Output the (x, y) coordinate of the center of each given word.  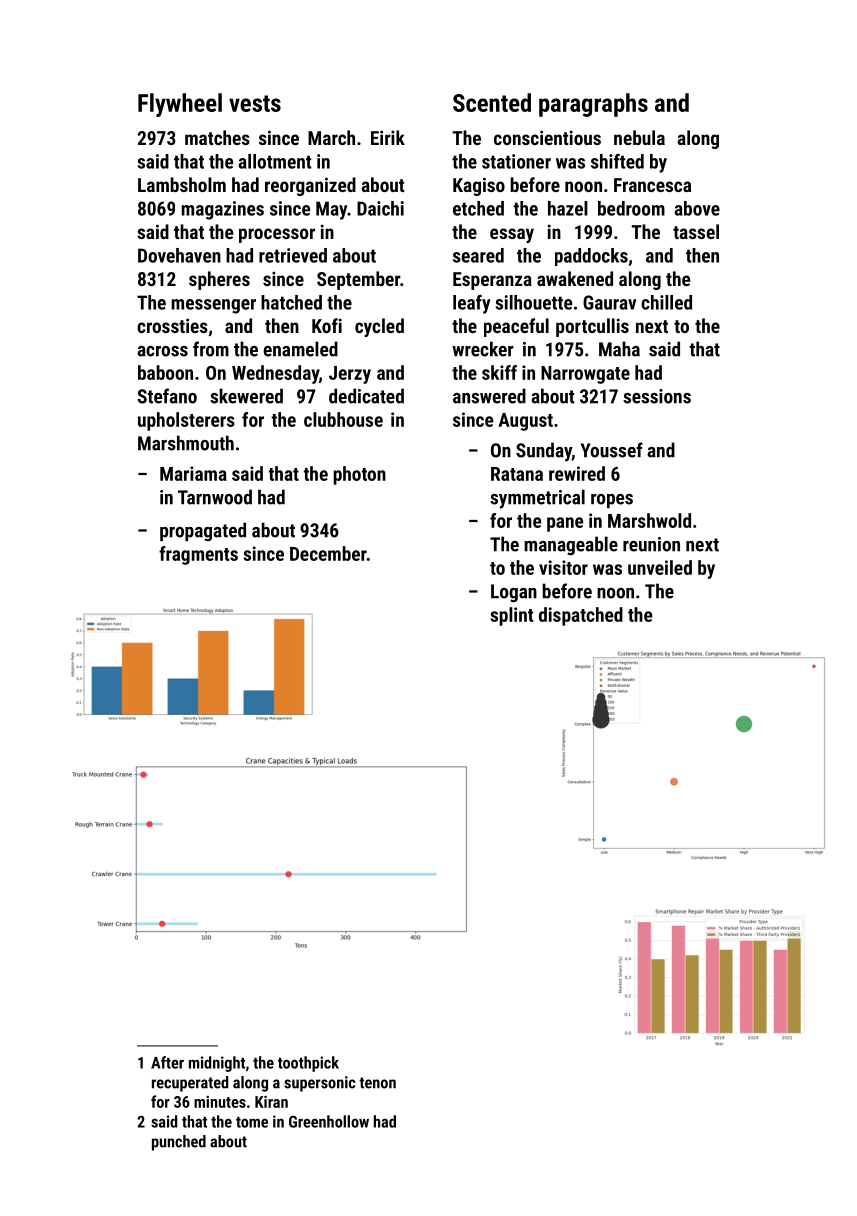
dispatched (581, 616)
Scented (492, 102)
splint (512, 616)
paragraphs (593, 105)
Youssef (611, 450)
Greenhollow (329, 1121)
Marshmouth (186, 443)
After (167, 1062)
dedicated (366, 396)
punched (179, 1143)
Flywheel (180, 105)
